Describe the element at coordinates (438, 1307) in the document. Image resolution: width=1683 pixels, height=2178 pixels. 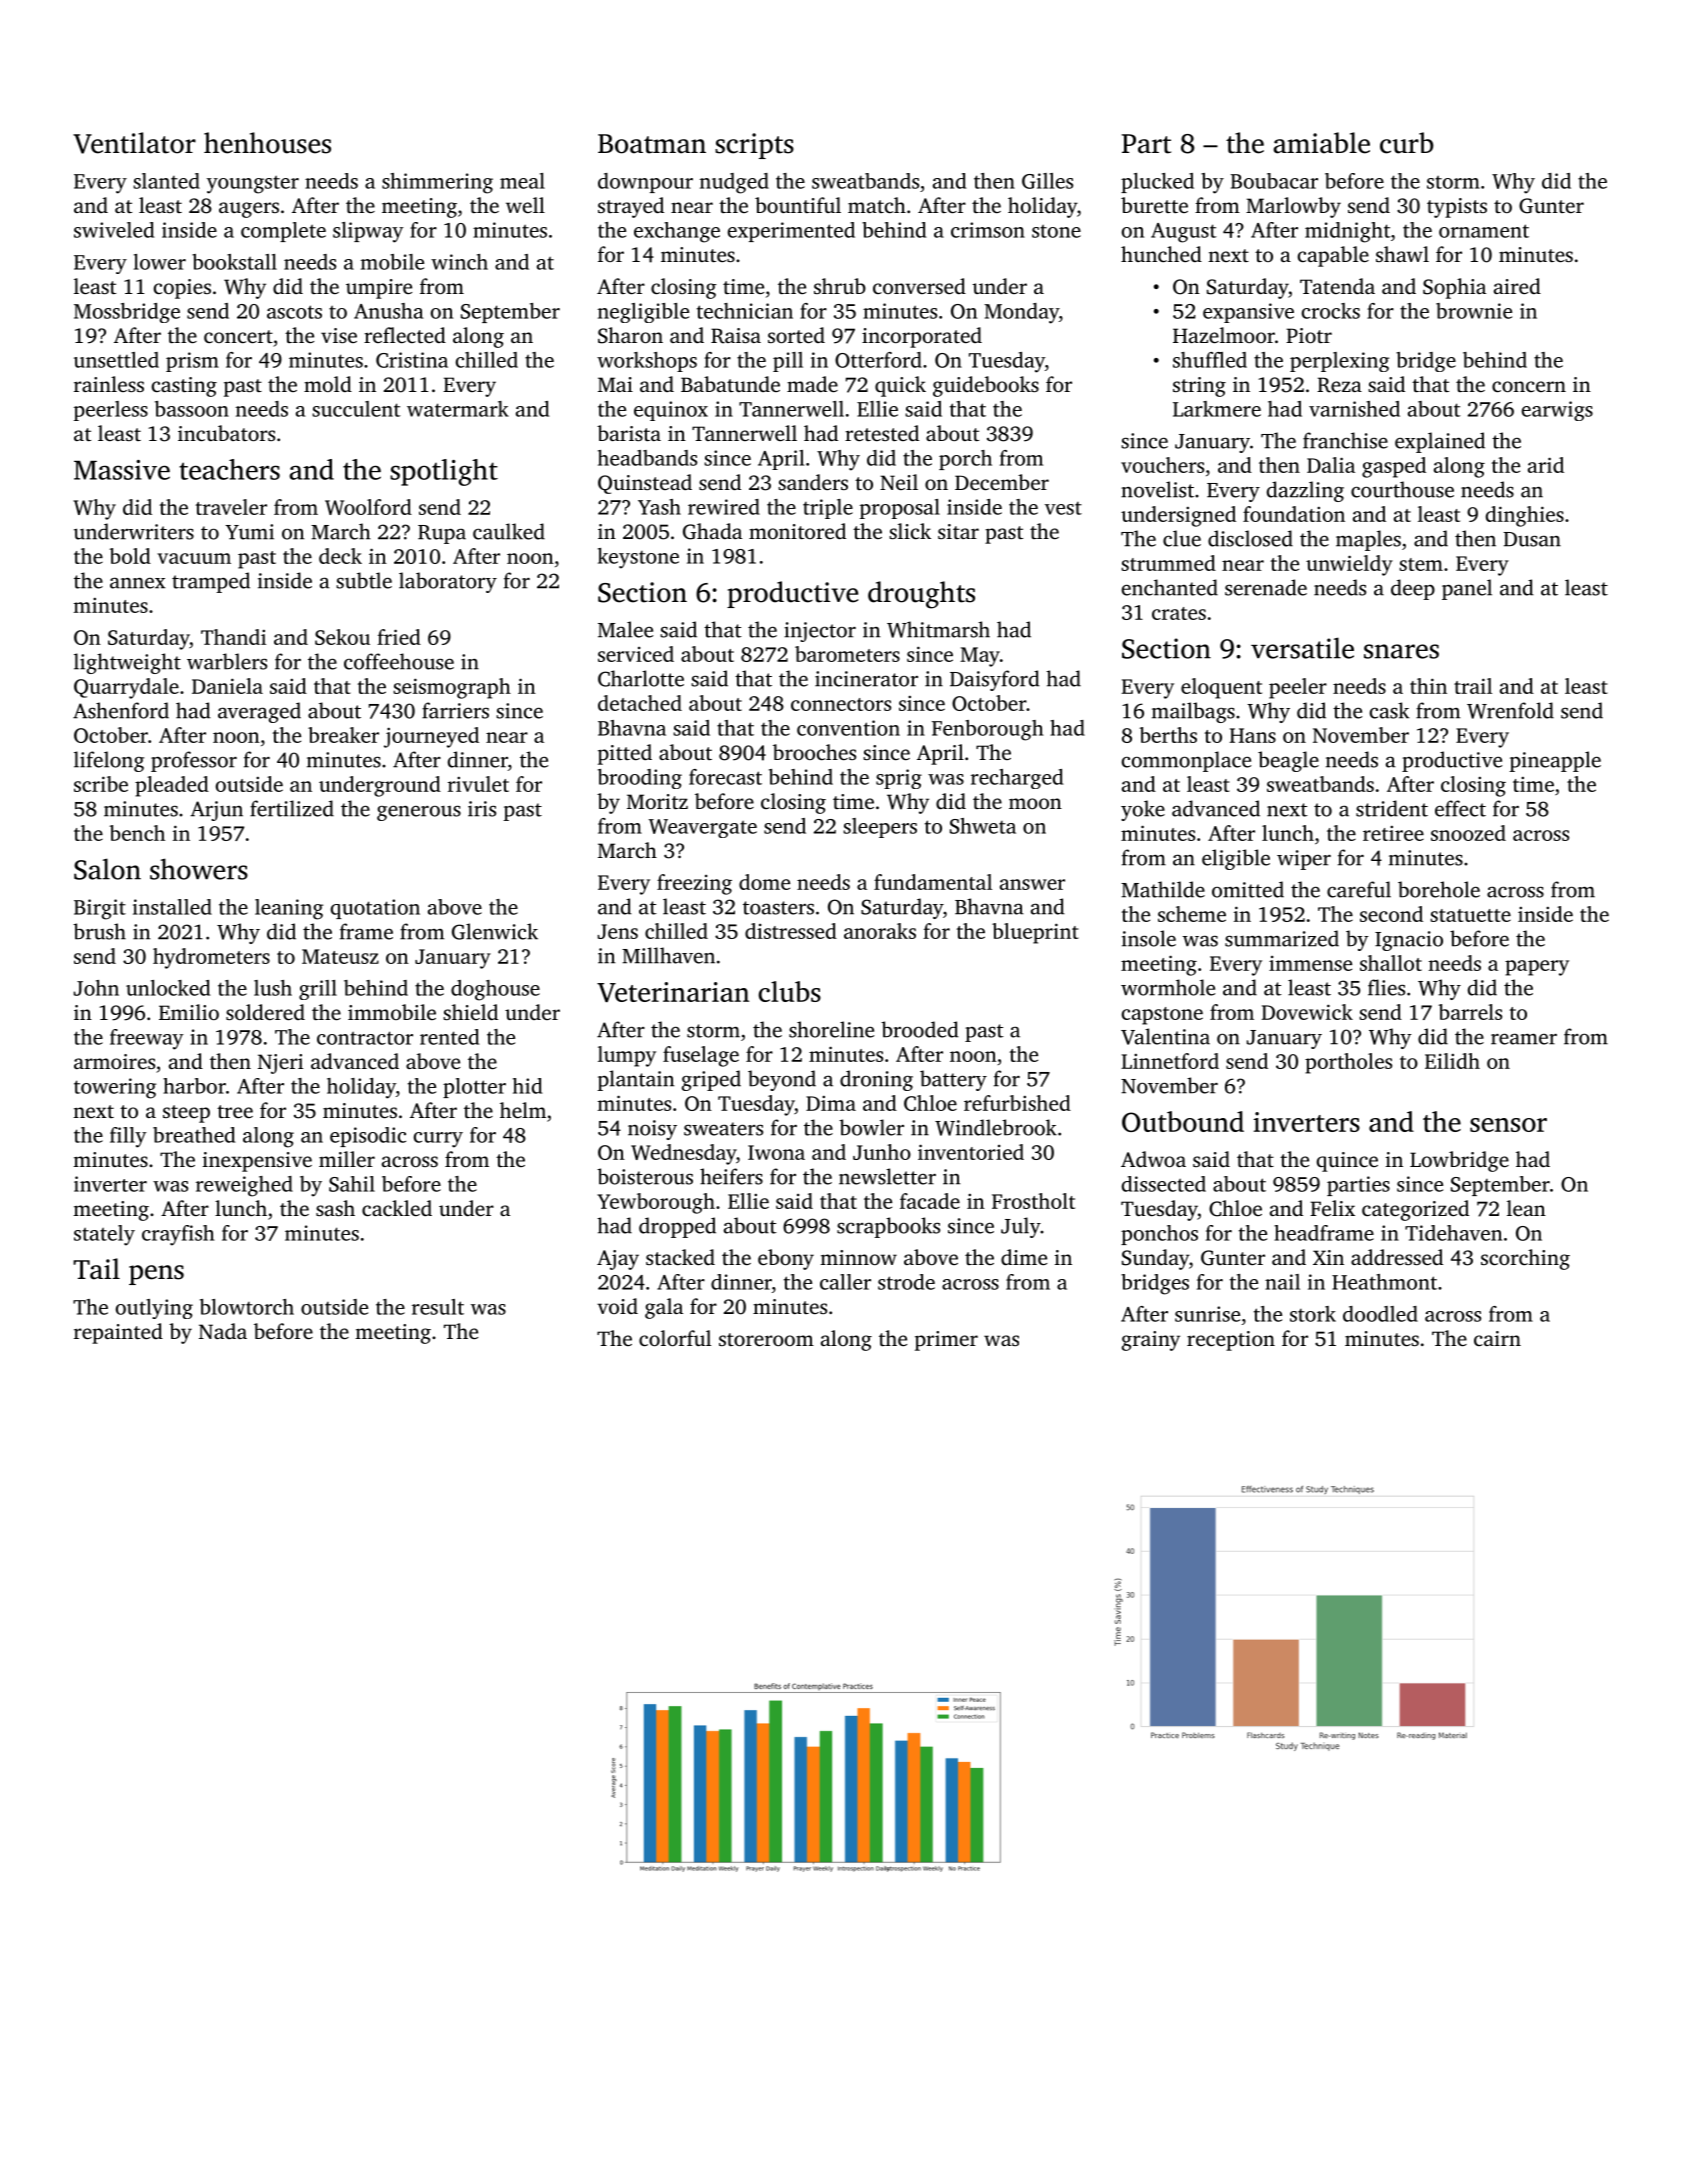
I see `result` at that location.
